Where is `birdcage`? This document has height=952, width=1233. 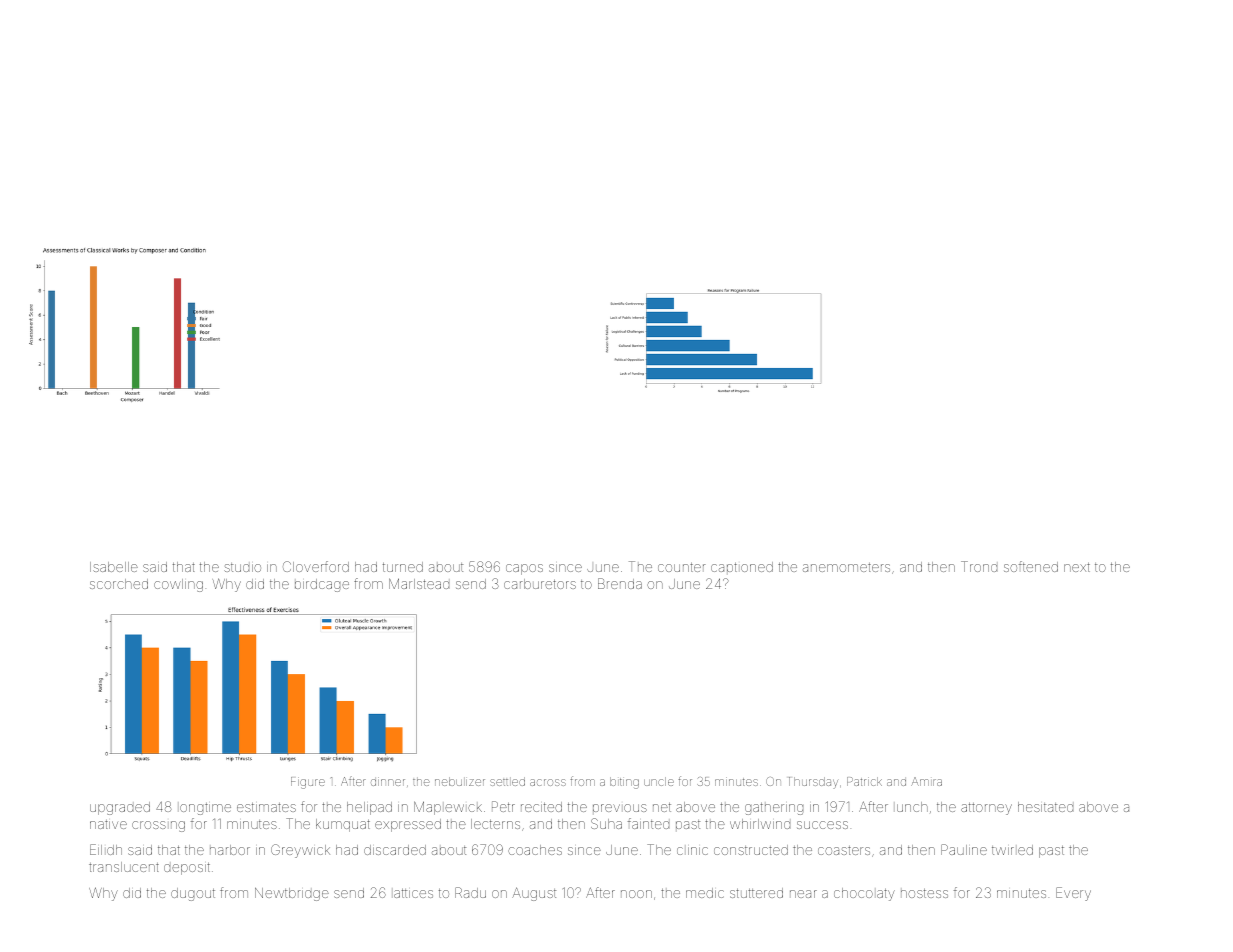
birdcage is located at coordinates (322, 585).
